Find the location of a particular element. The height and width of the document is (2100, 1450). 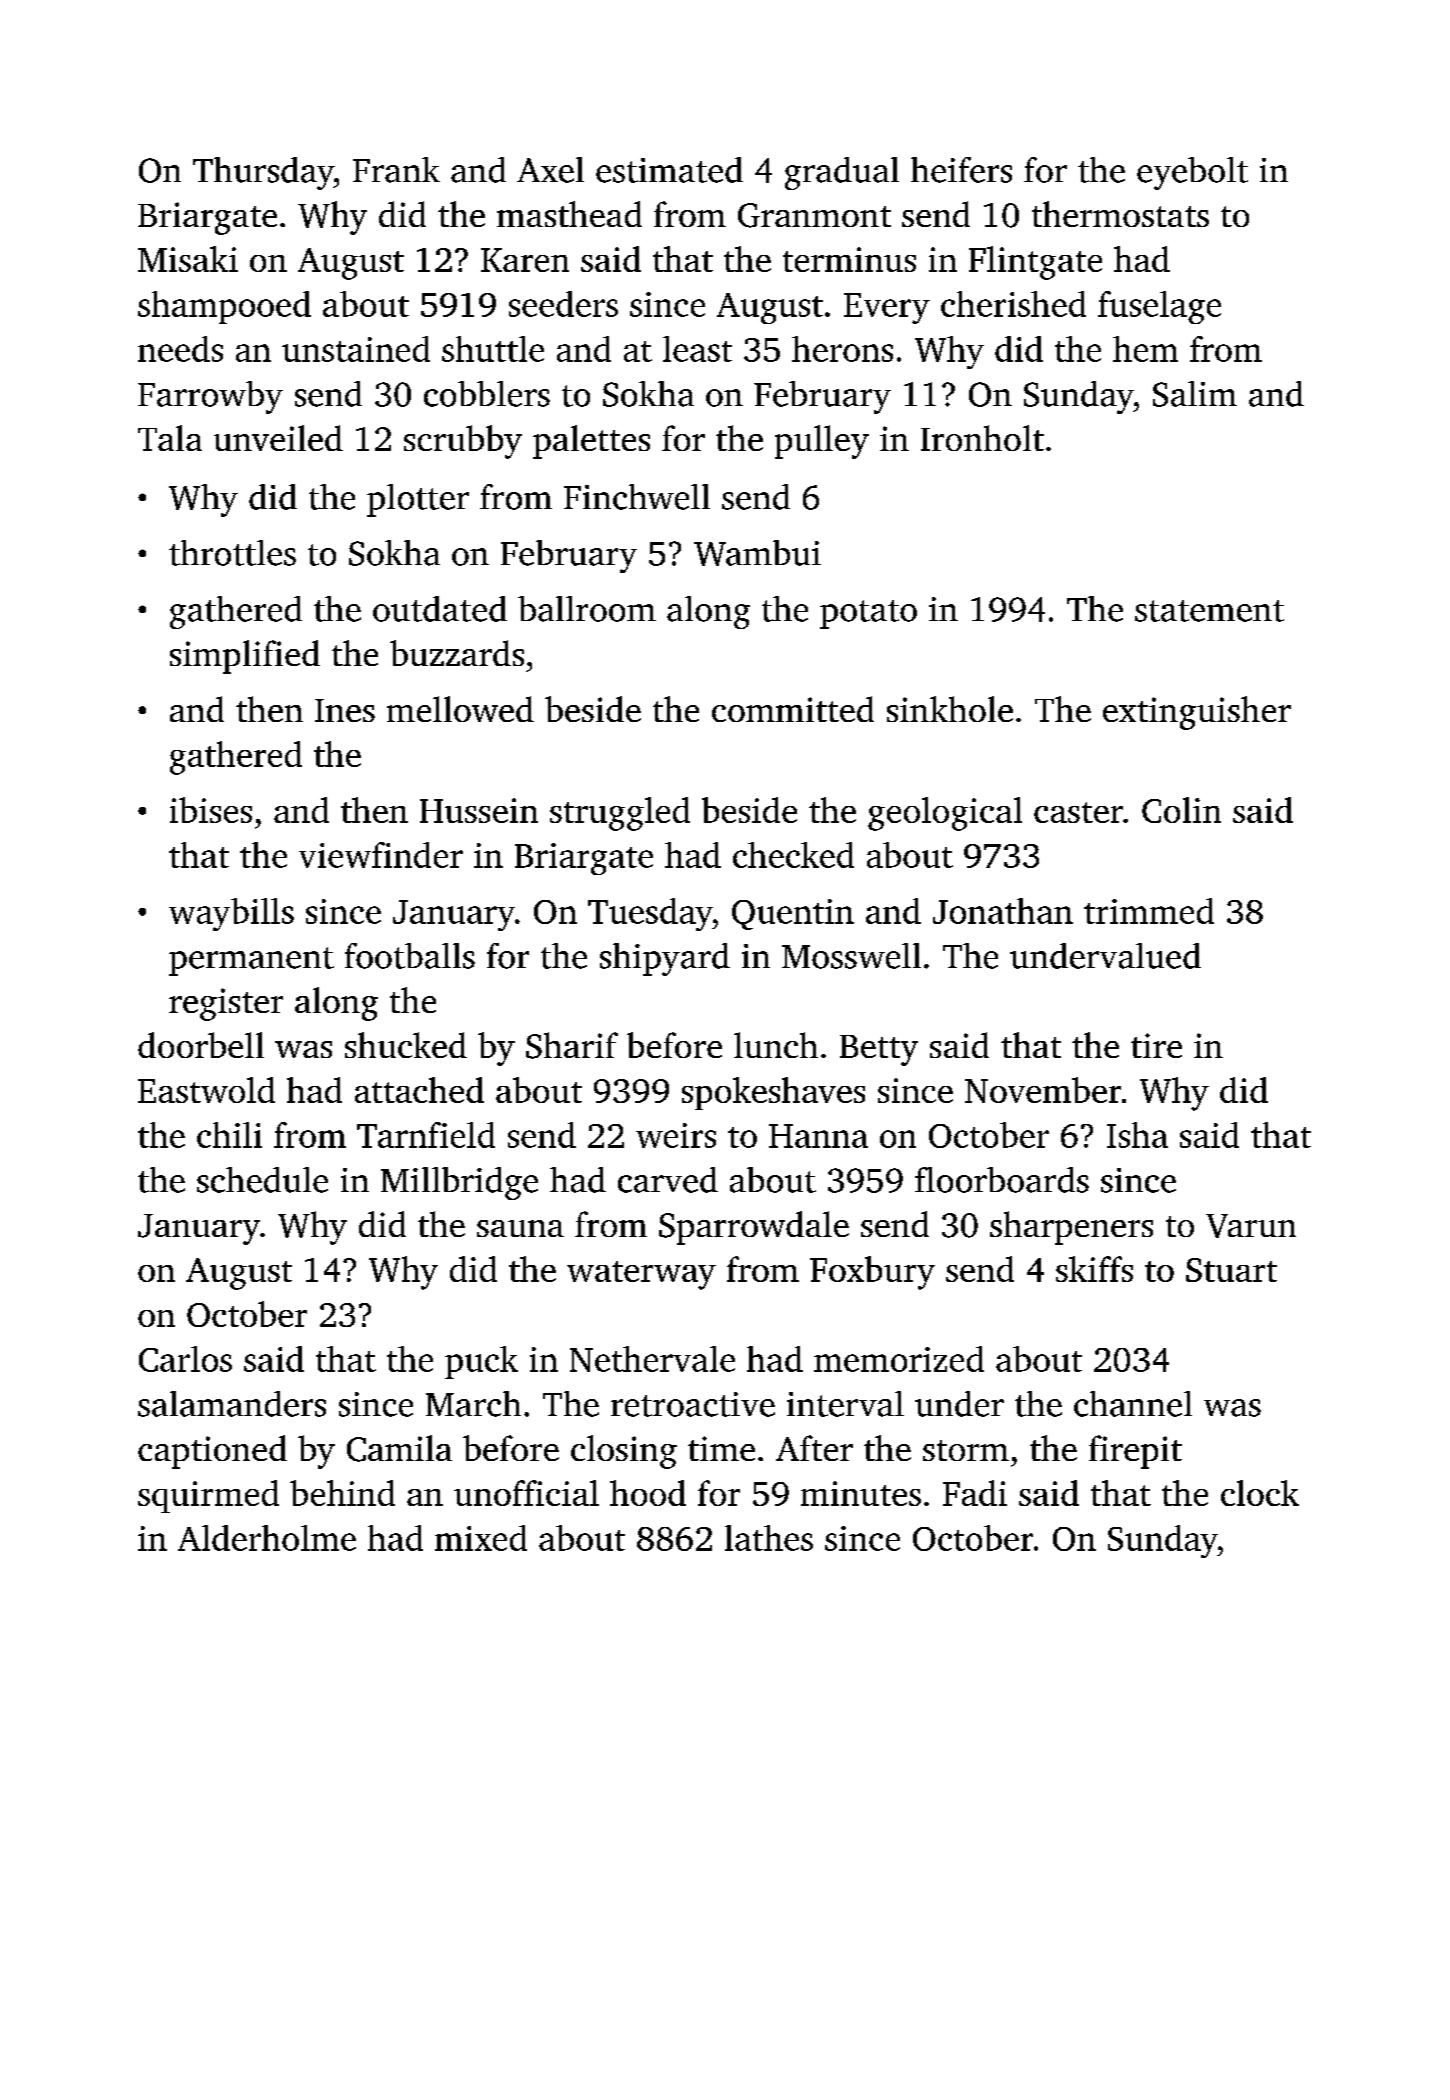

Hussein is located at coordinates (479, 810).
